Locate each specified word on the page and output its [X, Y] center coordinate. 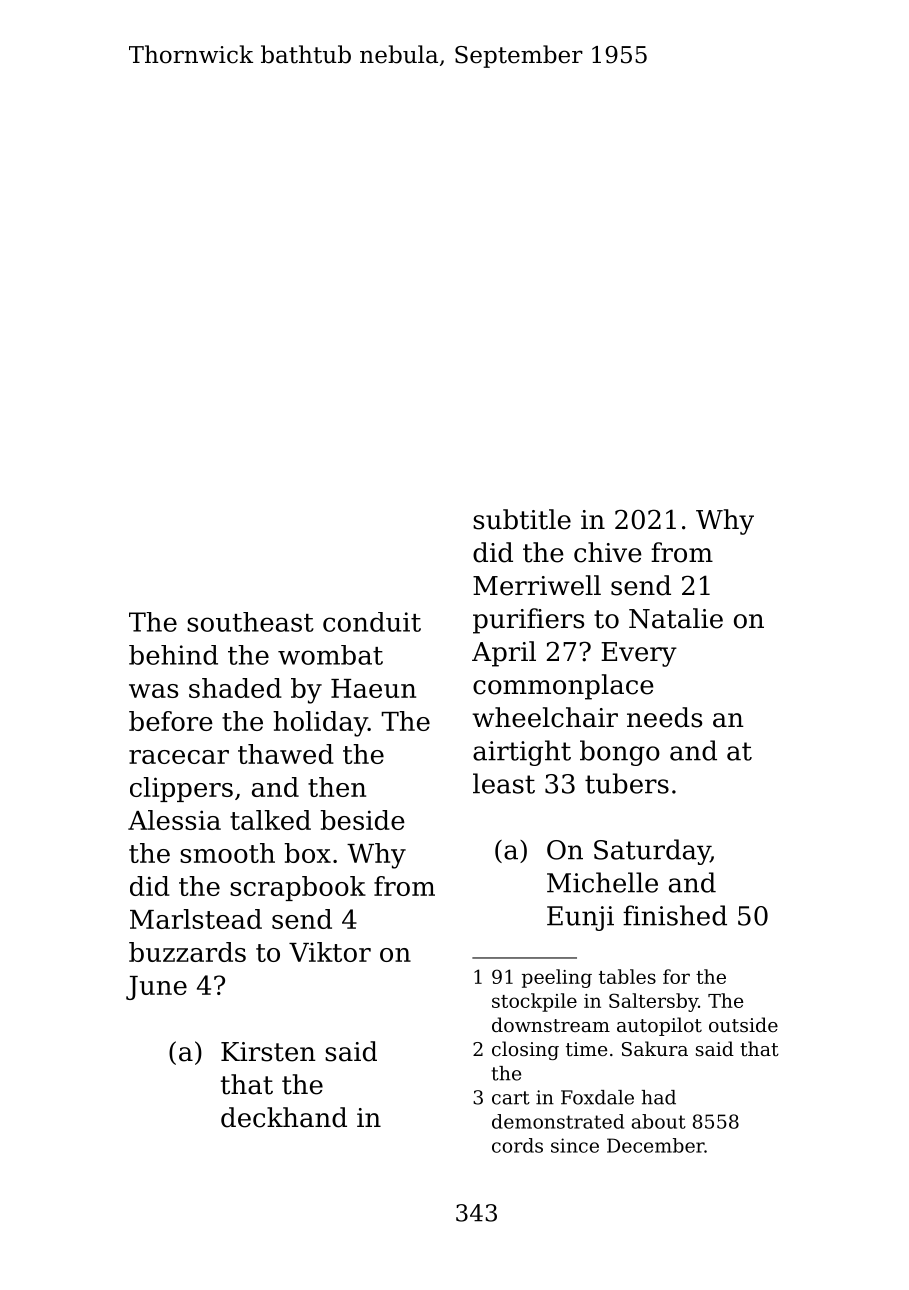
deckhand [284, 1117]
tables [627, 976]
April [504, 654]
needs [664, 717]
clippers [181, 789]
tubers [627, 783]
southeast [250, 622]
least [504, 783]
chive [608, 552]
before [171, 721]
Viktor [330, 952]
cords [517, 1145]
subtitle [522, 519]
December [656, 1145]
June [156, 988]
